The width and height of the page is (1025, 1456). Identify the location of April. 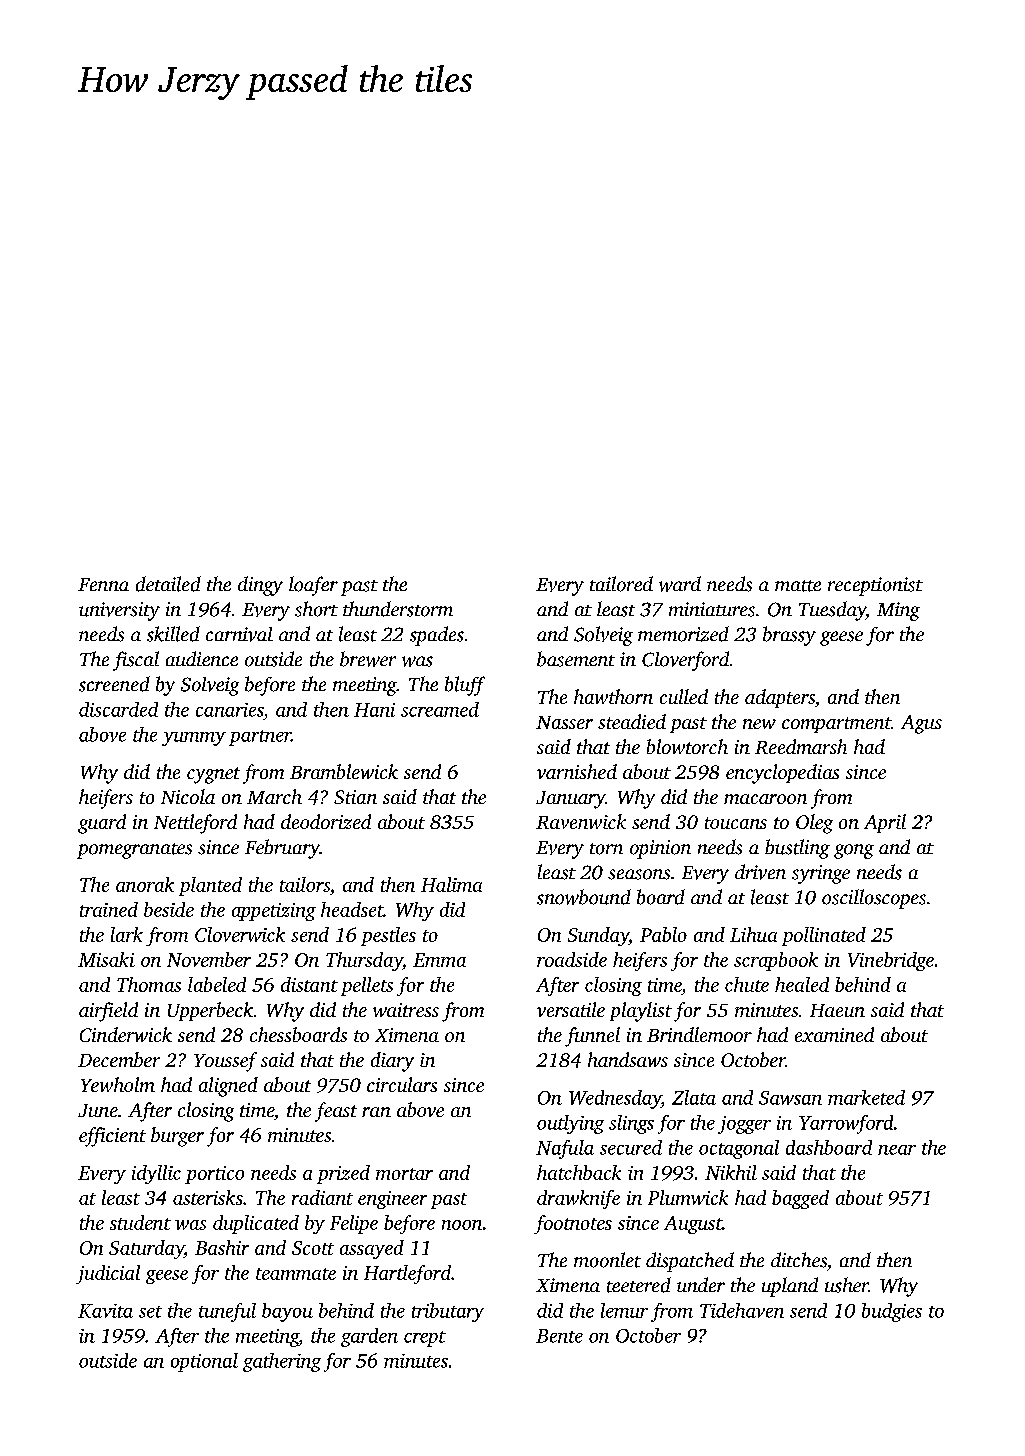
(885, 823).
